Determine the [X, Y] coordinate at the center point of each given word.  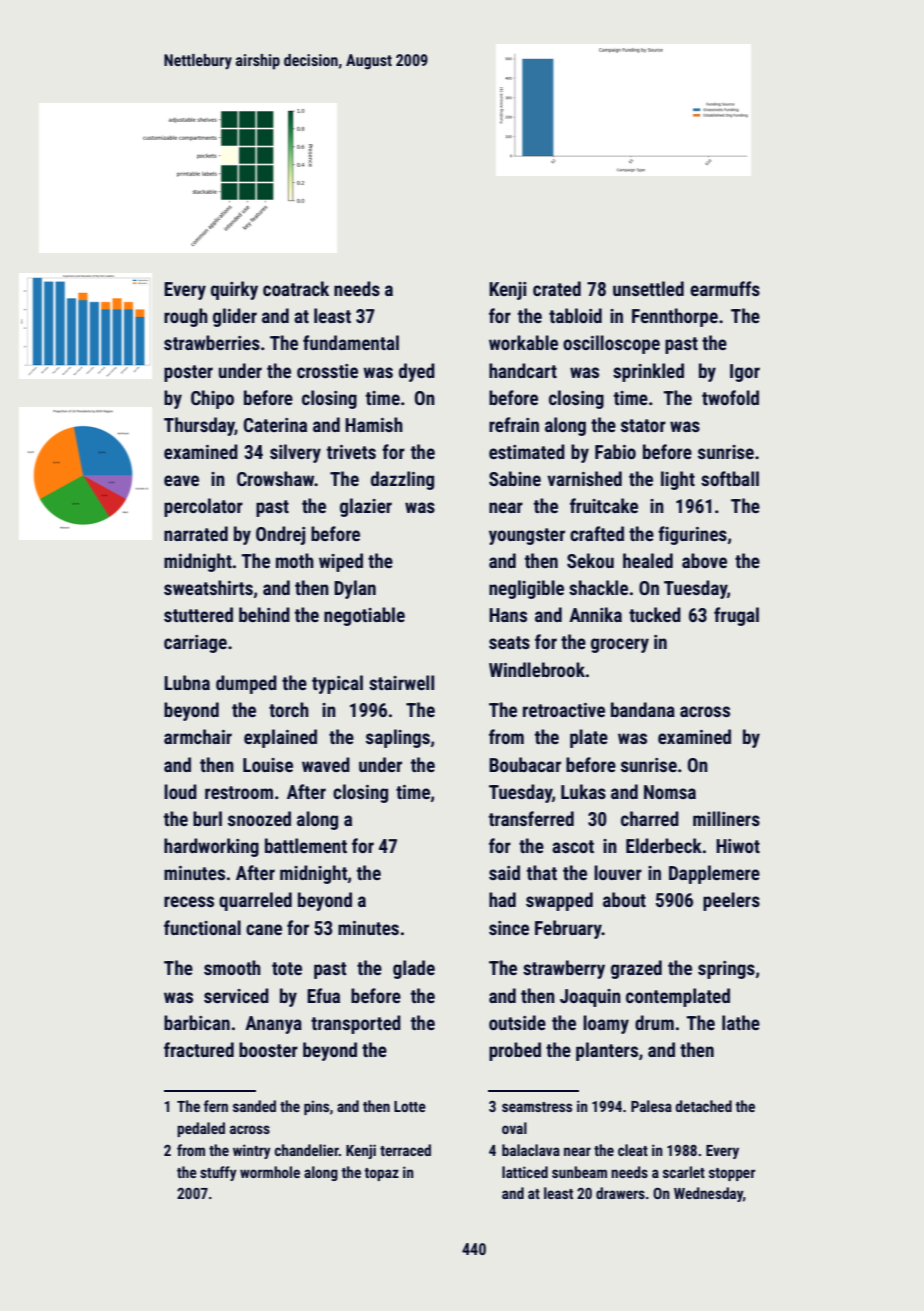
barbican [197, 1022]
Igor [745, 373]
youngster [527, 536]
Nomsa [670, 792]
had [502, 899]
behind [264, 614]
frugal [736, 616]
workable [523, 342]
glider [235, 317]
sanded [254, 1106]
